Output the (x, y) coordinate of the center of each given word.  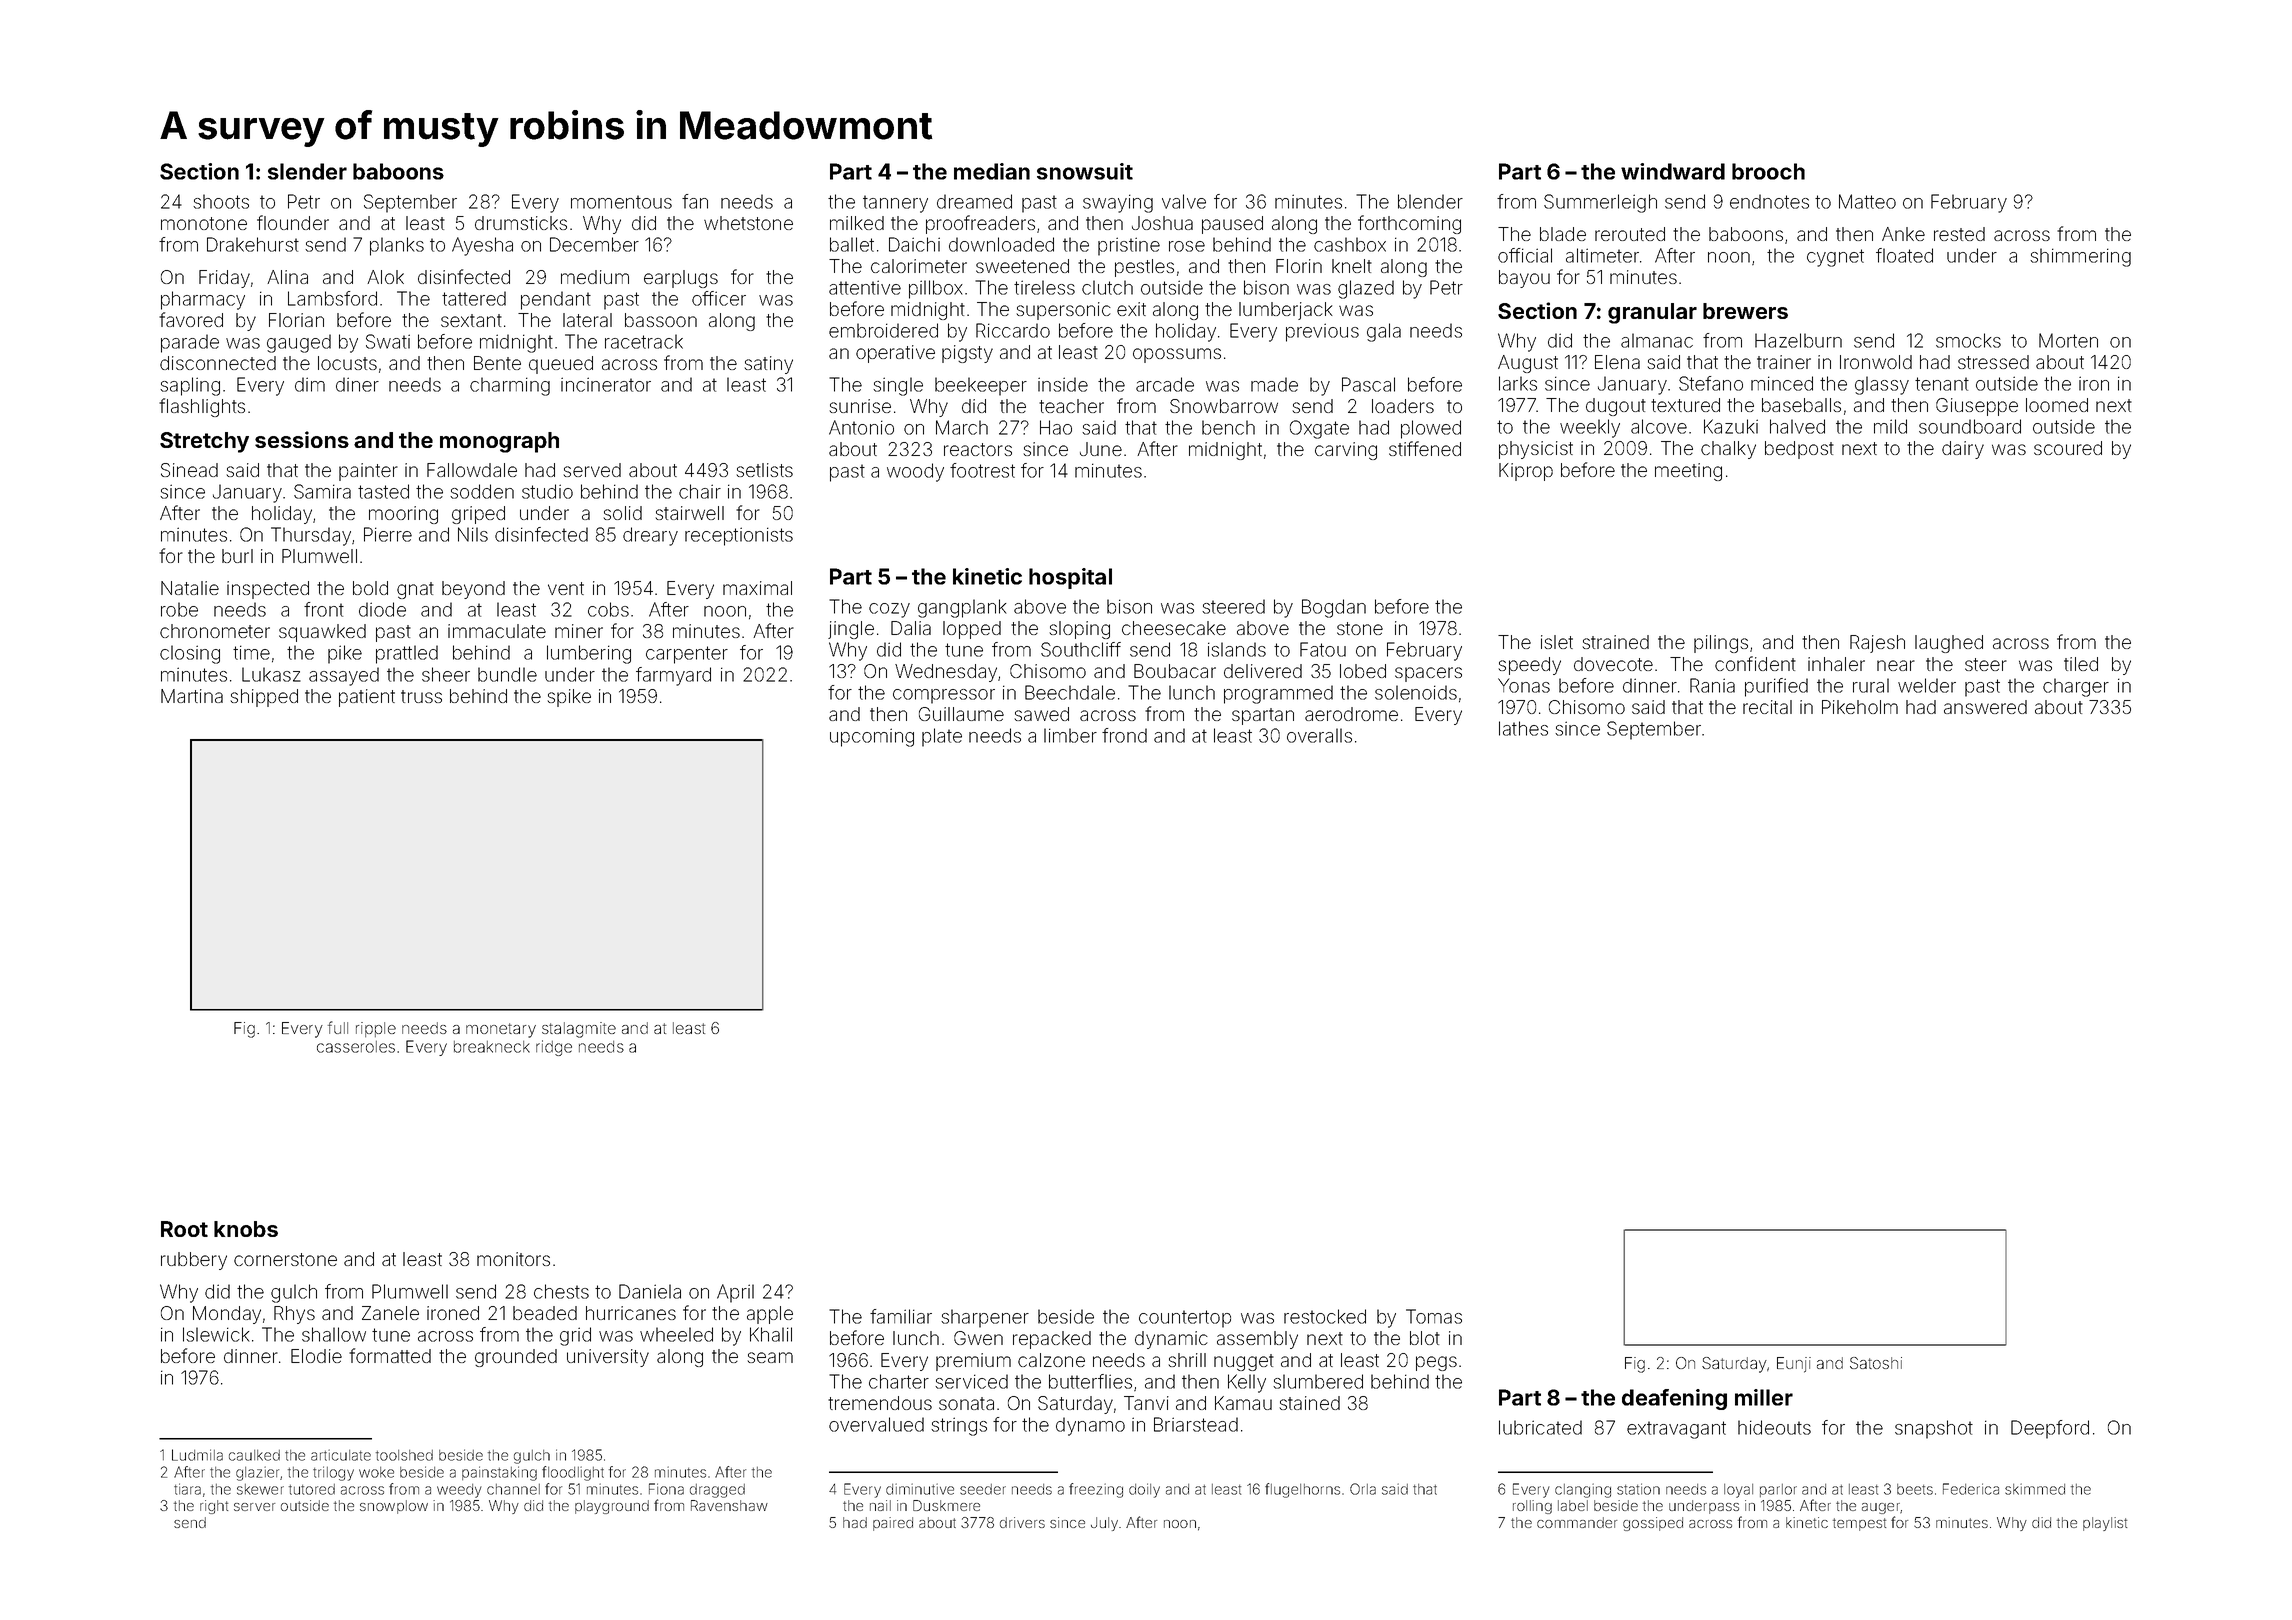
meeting (1688, 472)
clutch (1107, 287)
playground (612, 1507)
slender (307, 171)
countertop (1185, 1319)
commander (1577, 1522)
